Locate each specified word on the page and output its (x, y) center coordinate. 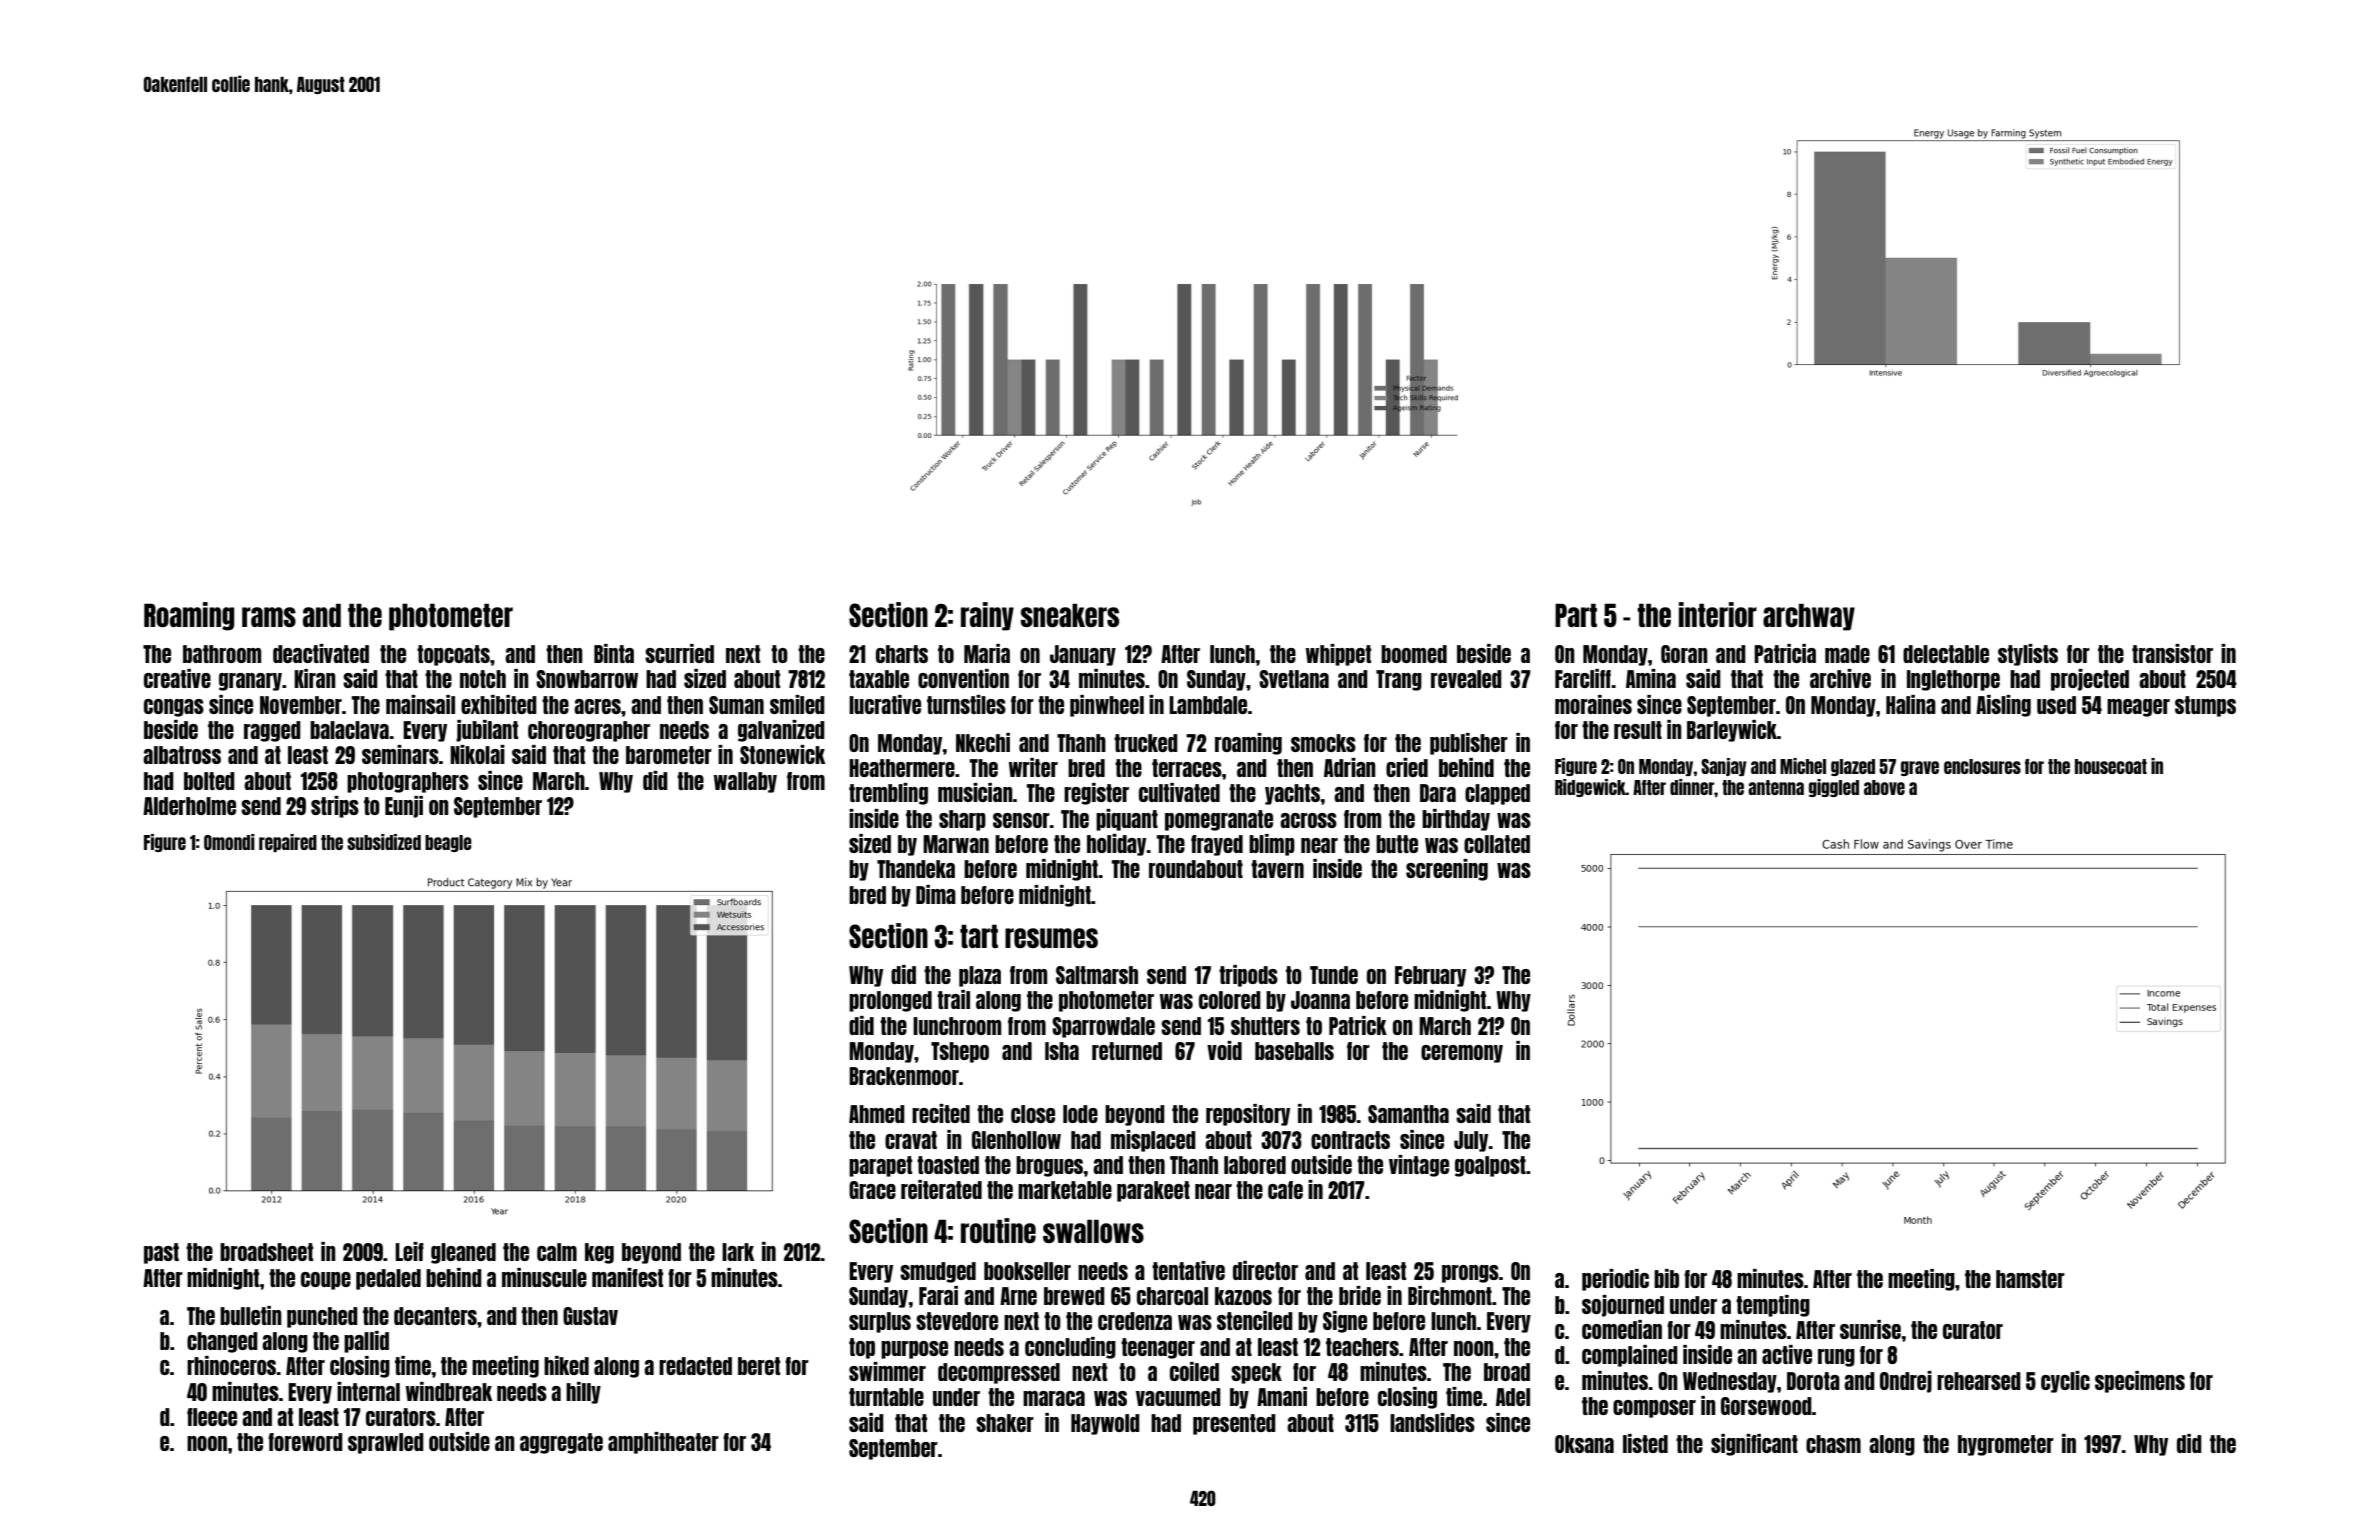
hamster (2030, 1279)
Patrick (1358, 1025)
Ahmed (877, 1114)
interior (1718, 614)
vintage (1419, 1166)
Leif (409, 1251)
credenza (1135, 1321)
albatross (182, 755)
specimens (2140, 1382)
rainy (987, 616)
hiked (566, 1365)
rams (269, 617)
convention (963, 678)
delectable (1946, 654)
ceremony (1462, 1054)
